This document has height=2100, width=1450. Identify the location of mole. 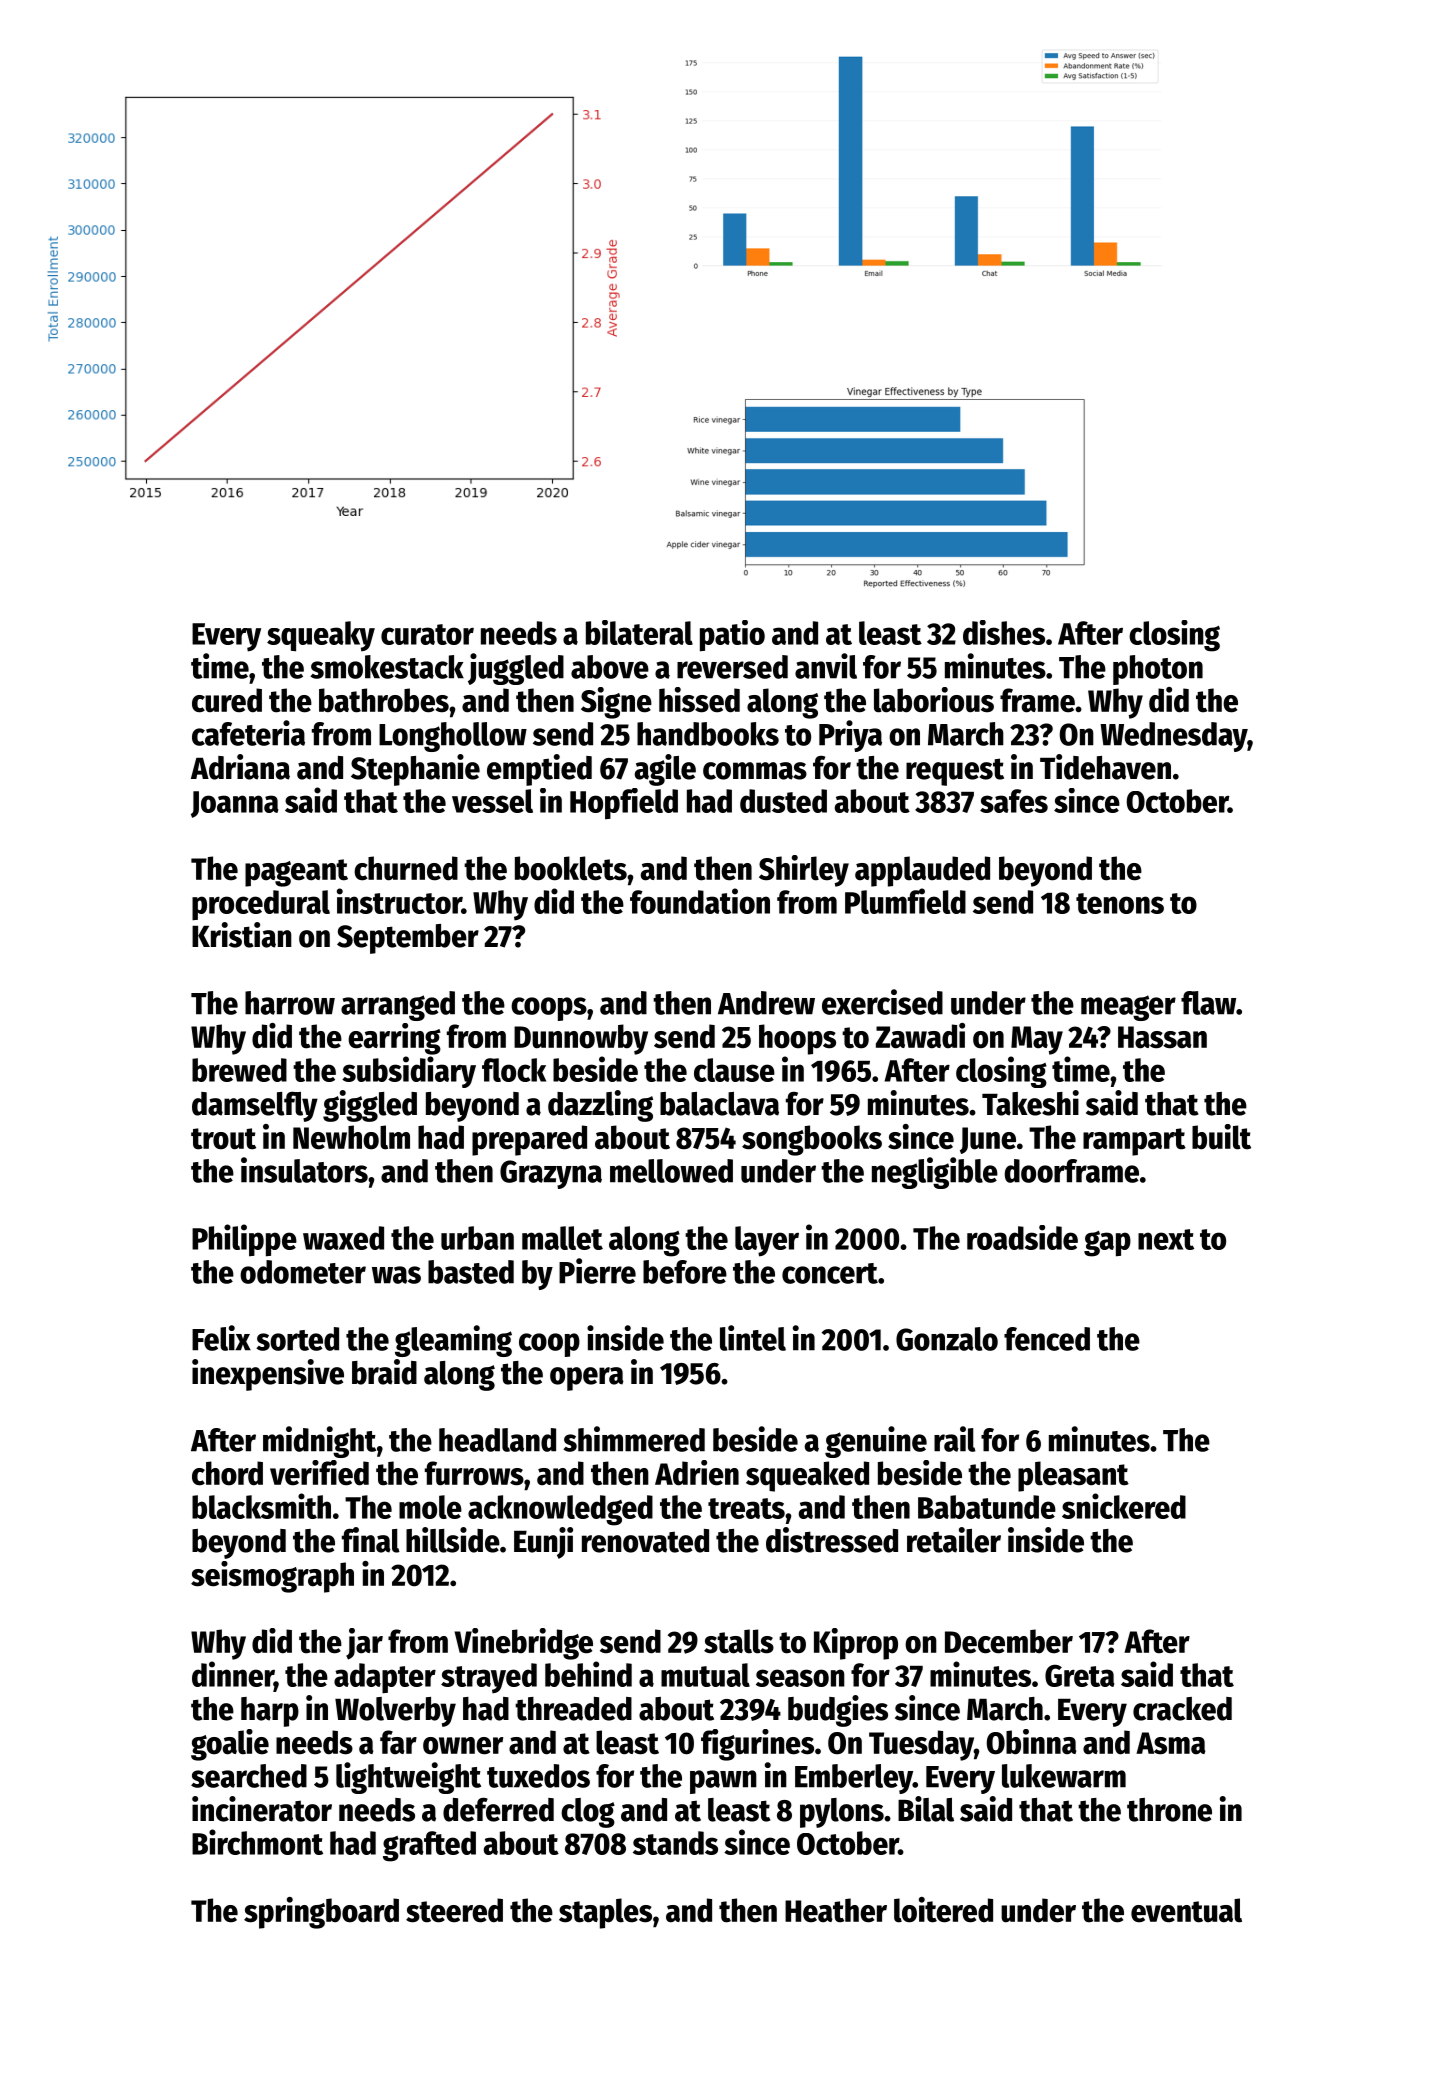
(430, 1507).
